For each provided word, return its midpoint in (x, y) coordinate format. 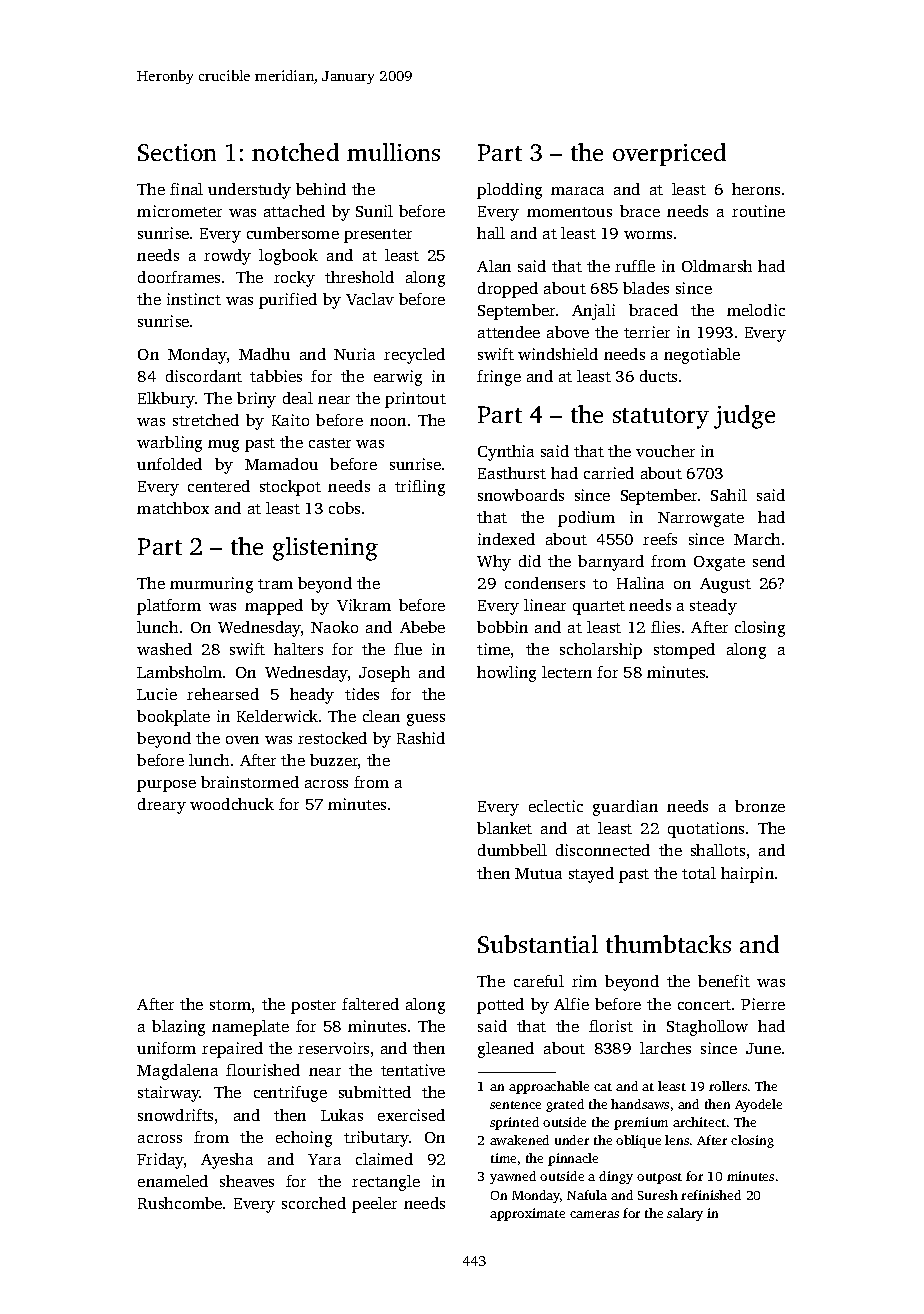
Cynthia (506, 453)
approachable (549, 1087)
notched (295, 152)
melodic (756, 310)
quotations (706, 830)
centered (219, 486)
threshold (359, 277)
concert (704, 1005)
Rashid (421, 738)
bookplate (173, 718)
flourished (263, 1070)
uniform (166, 1048)
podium (586, 519)
